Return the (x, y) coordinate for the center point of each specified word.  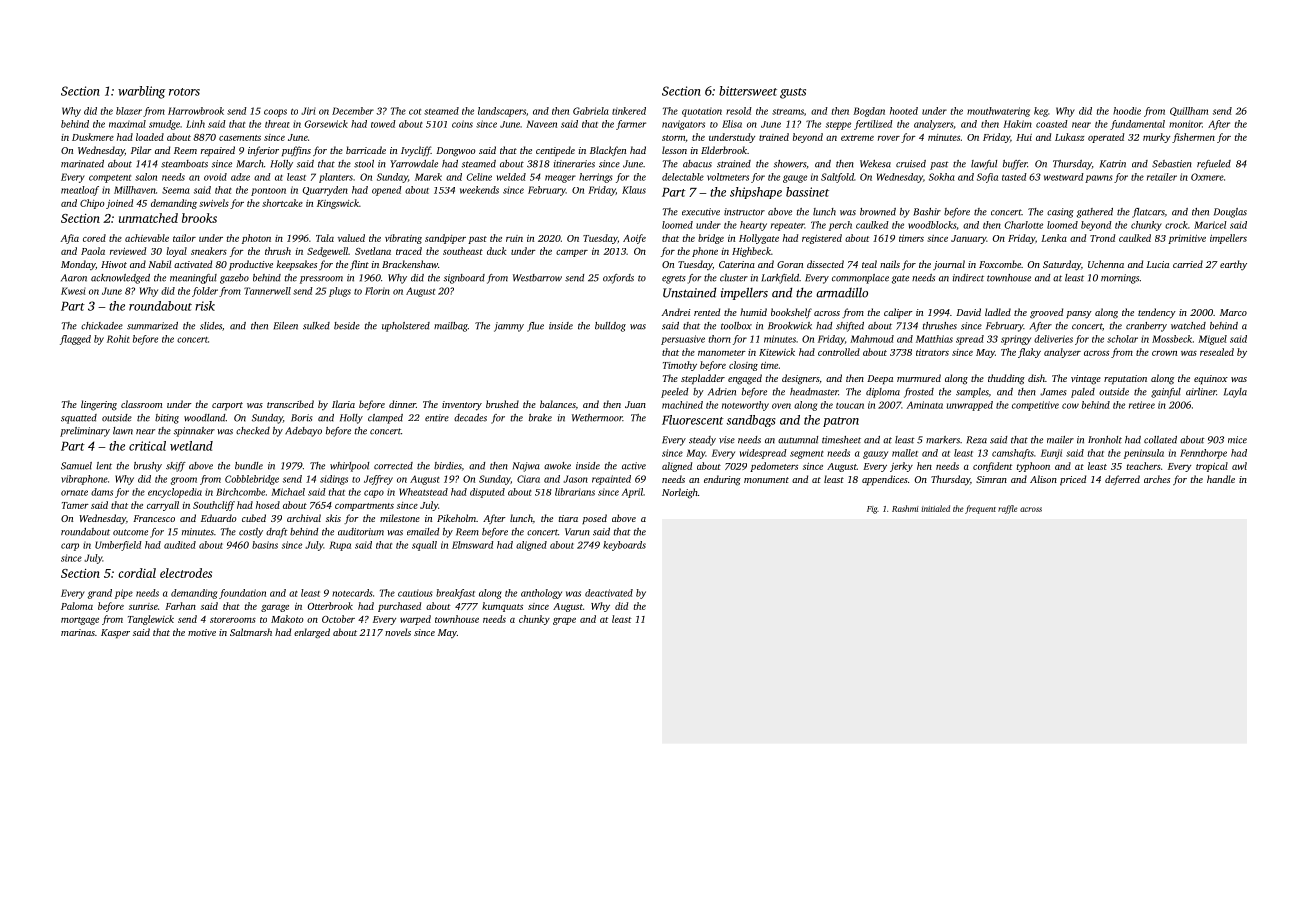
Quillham (1189, 111)
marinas (78, 632)
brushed (502, 404)
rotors (184, 92)
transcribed (290, 404)
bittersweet (748, 91)
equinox (1211, 379)
